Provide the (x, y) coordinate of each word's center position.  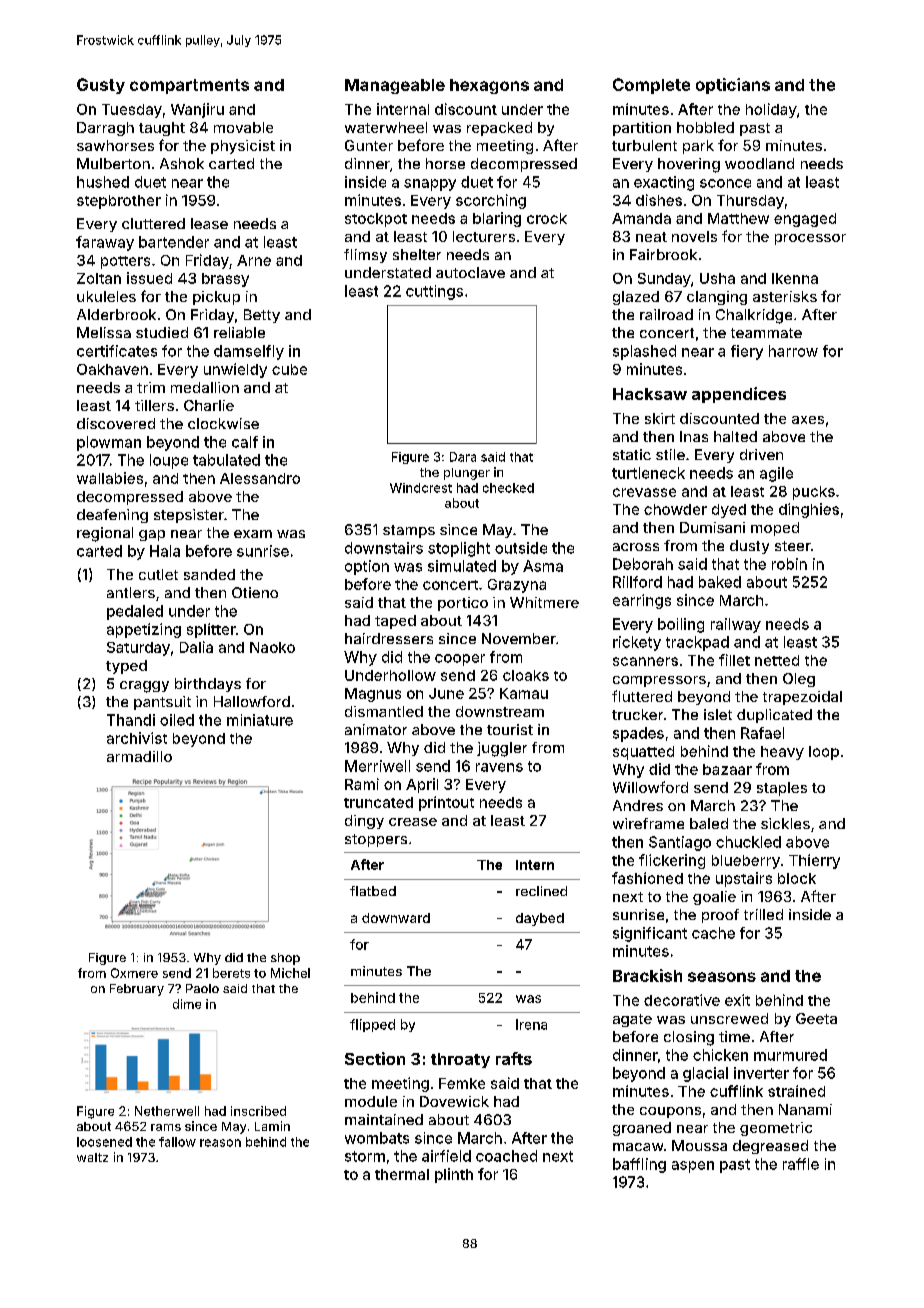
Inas (694, 436)
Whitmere (544, 602)
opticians (733, 86)
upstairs (744, 879)
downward (396, 918)
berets (231, 973)
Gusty (101, 86)
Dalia (196, 647)
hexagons (489, 86)
